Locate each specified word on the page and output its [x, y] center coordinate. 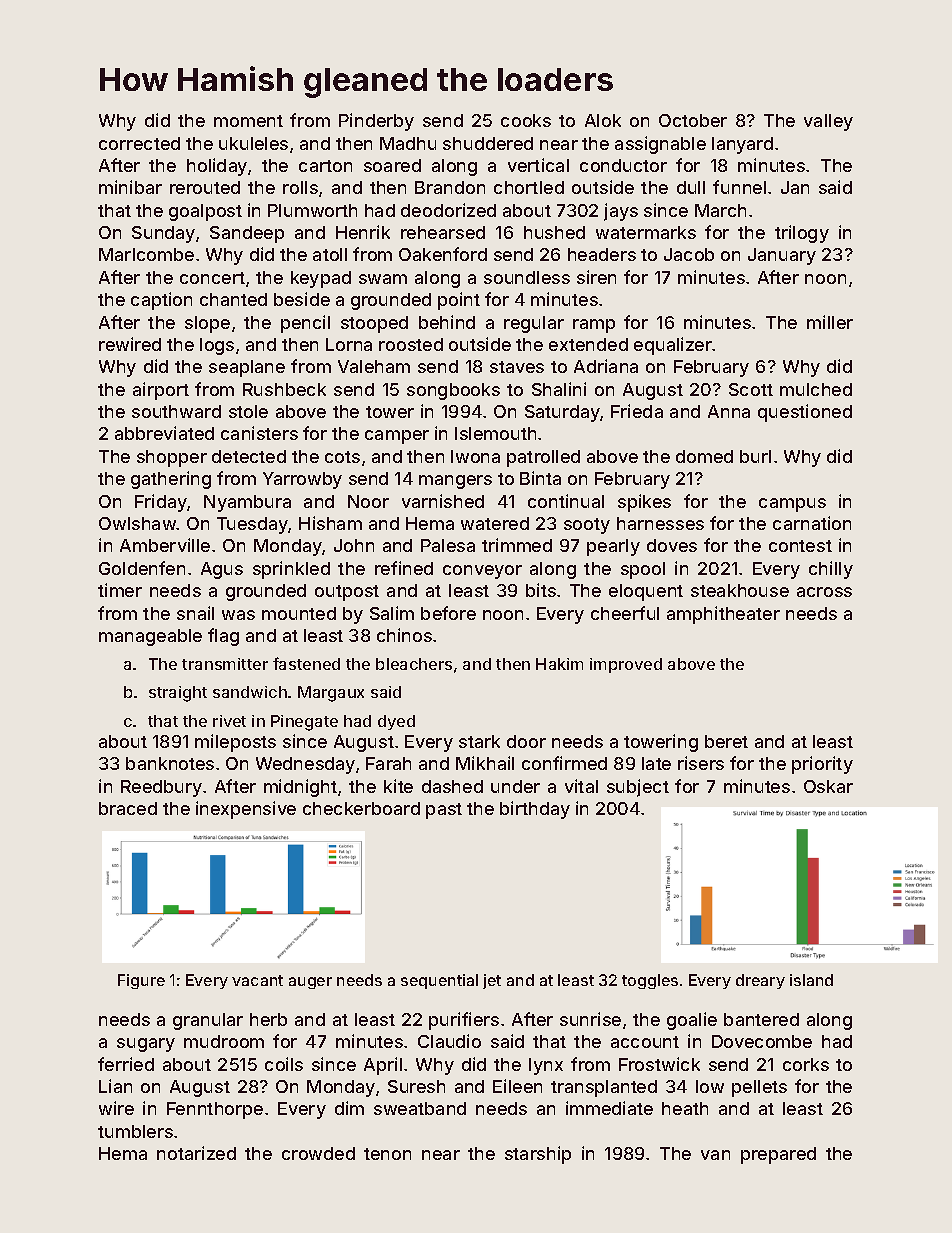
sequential [439, 981]
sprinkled [291, 570]
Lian [115, 1086]
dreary [760, 981]
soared [392, 165]
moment [248, 121]
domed [704, 456]
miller [830, 322]
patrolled [543, 458]
